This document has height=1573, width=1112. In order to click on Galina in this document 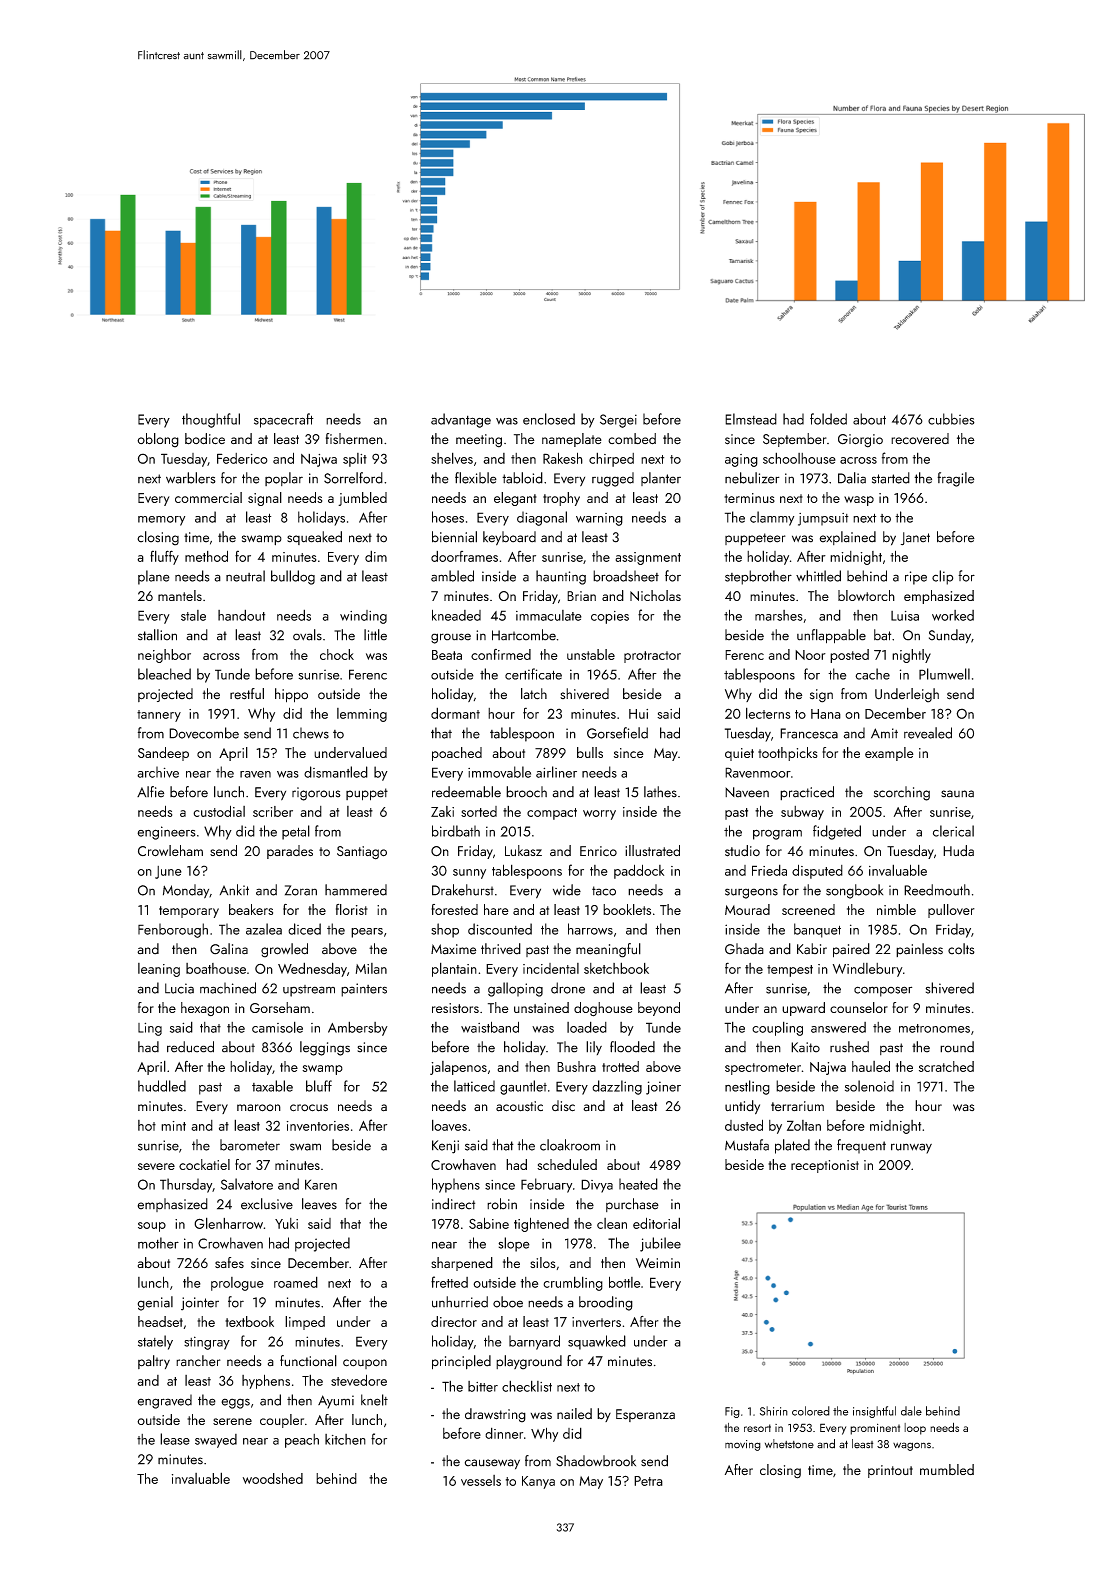, I will do `click(229, 949)`.
